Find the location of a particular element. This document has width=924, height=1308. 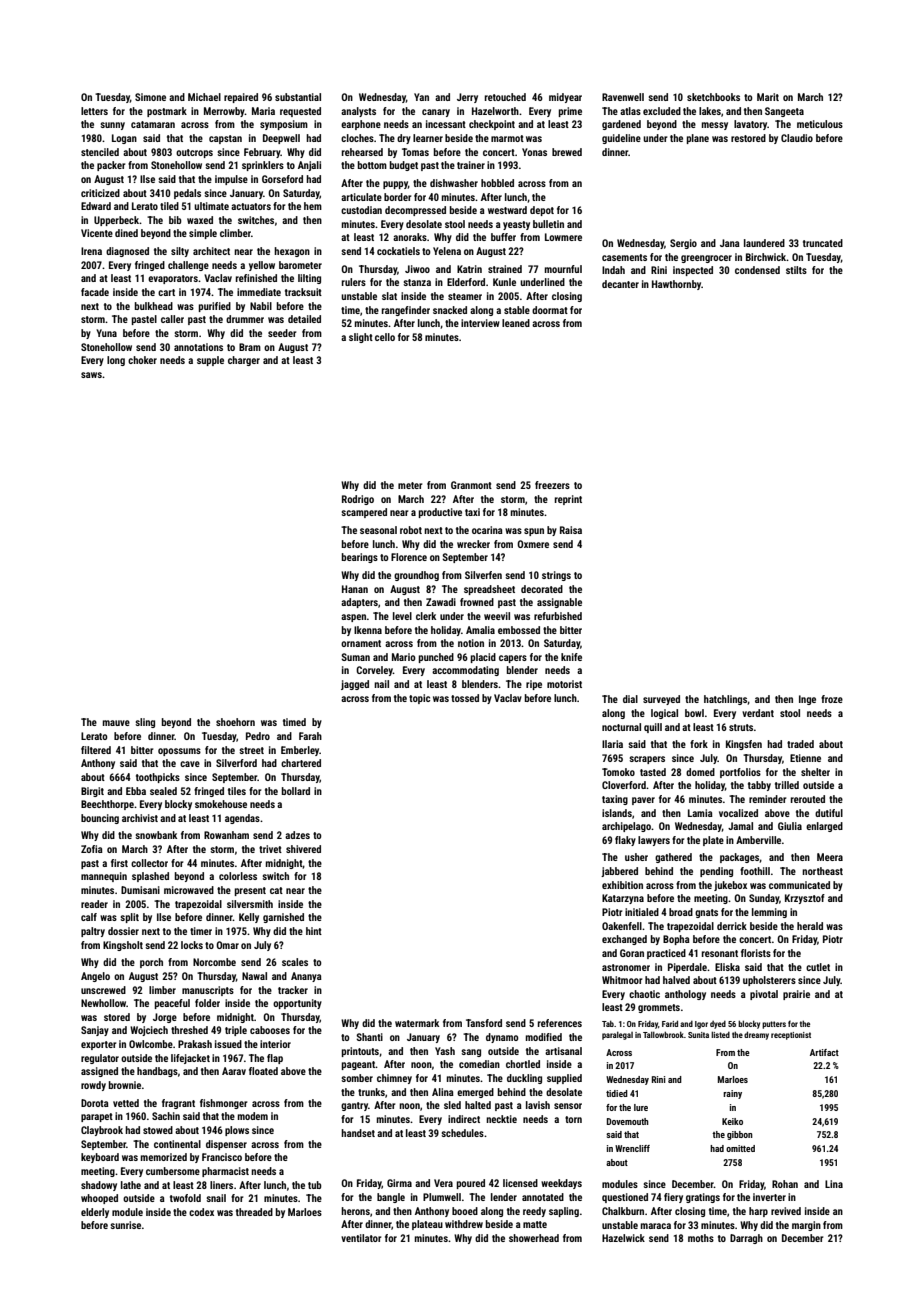

dined is located at coordinates (126, 233).
